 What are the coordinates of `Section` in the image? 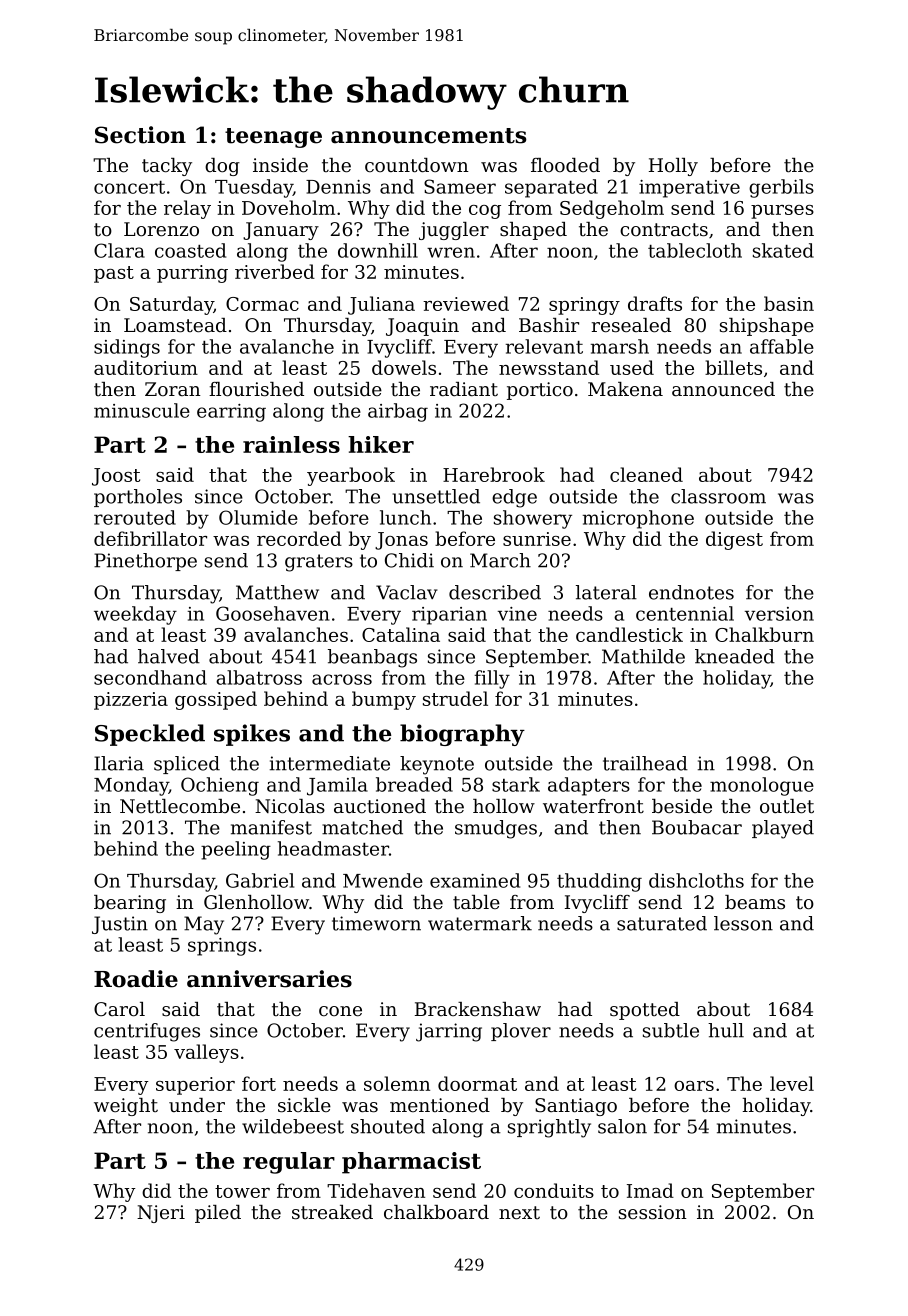 It's located at (140, 135).
